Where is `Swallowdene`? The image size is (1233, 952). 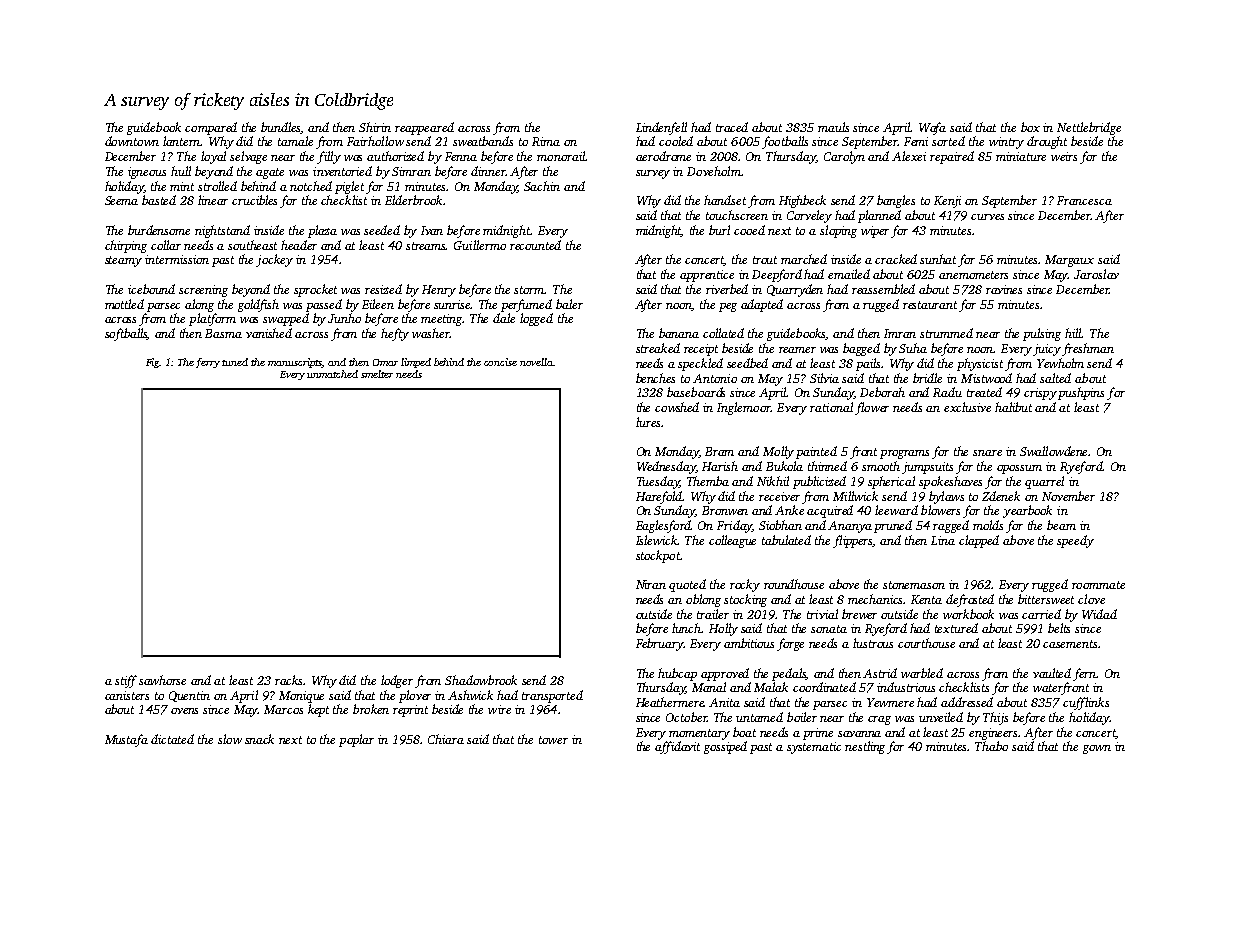
Swallowdene is located at coordinates (1054, 451).
